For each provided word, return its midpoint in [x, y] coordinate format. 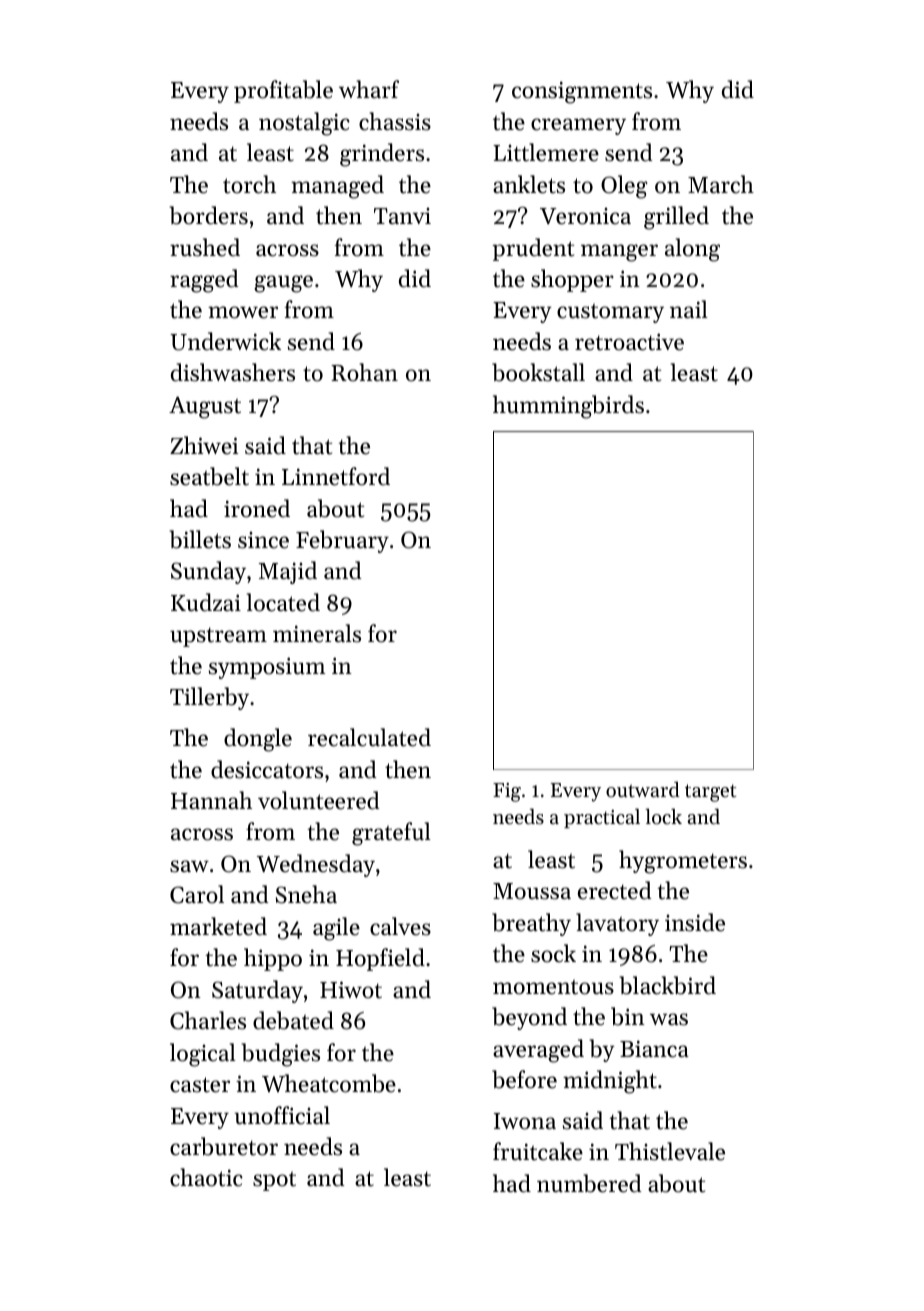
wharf [369, 89]
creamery [578, 126]
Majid [288, 572]
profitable [283, 91]
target [710, 793]
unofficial [282, 1115]
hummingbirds [568, 407]
